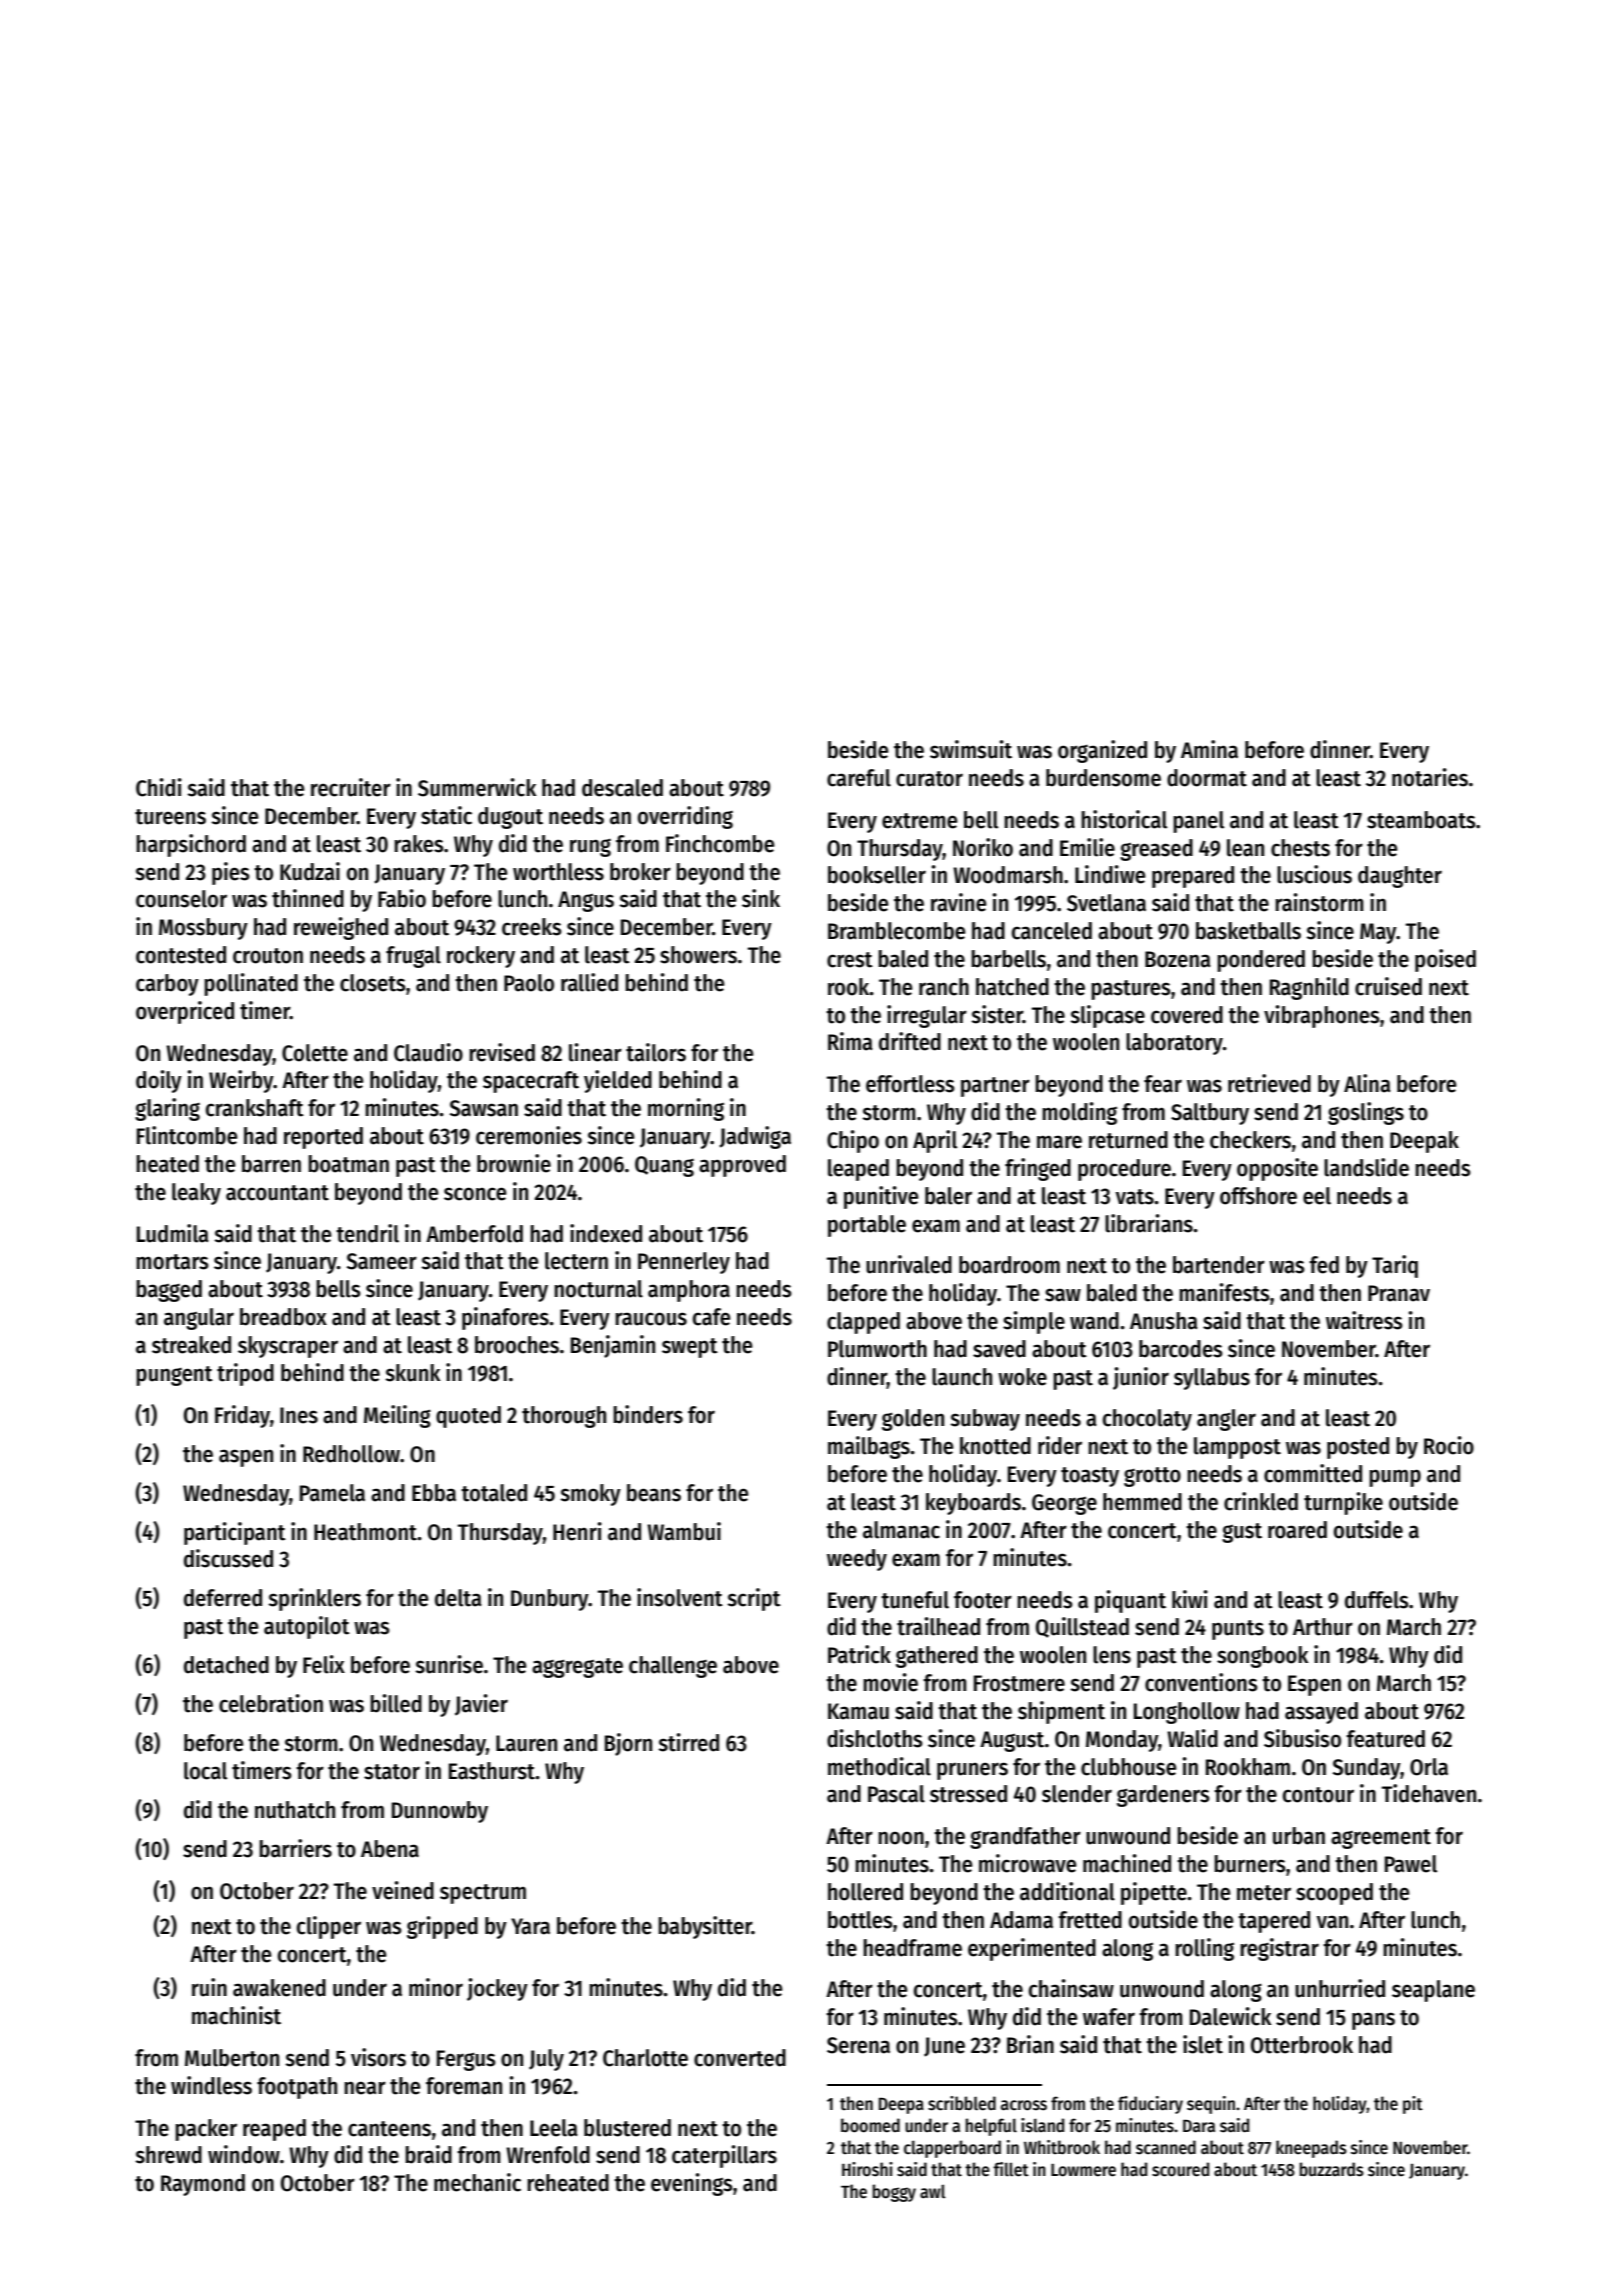 This screenshot has width=1620, height=2292. Describe the element at coordinates (1147, 1420) in the screenshot. I see `chocolaty` at that location.
